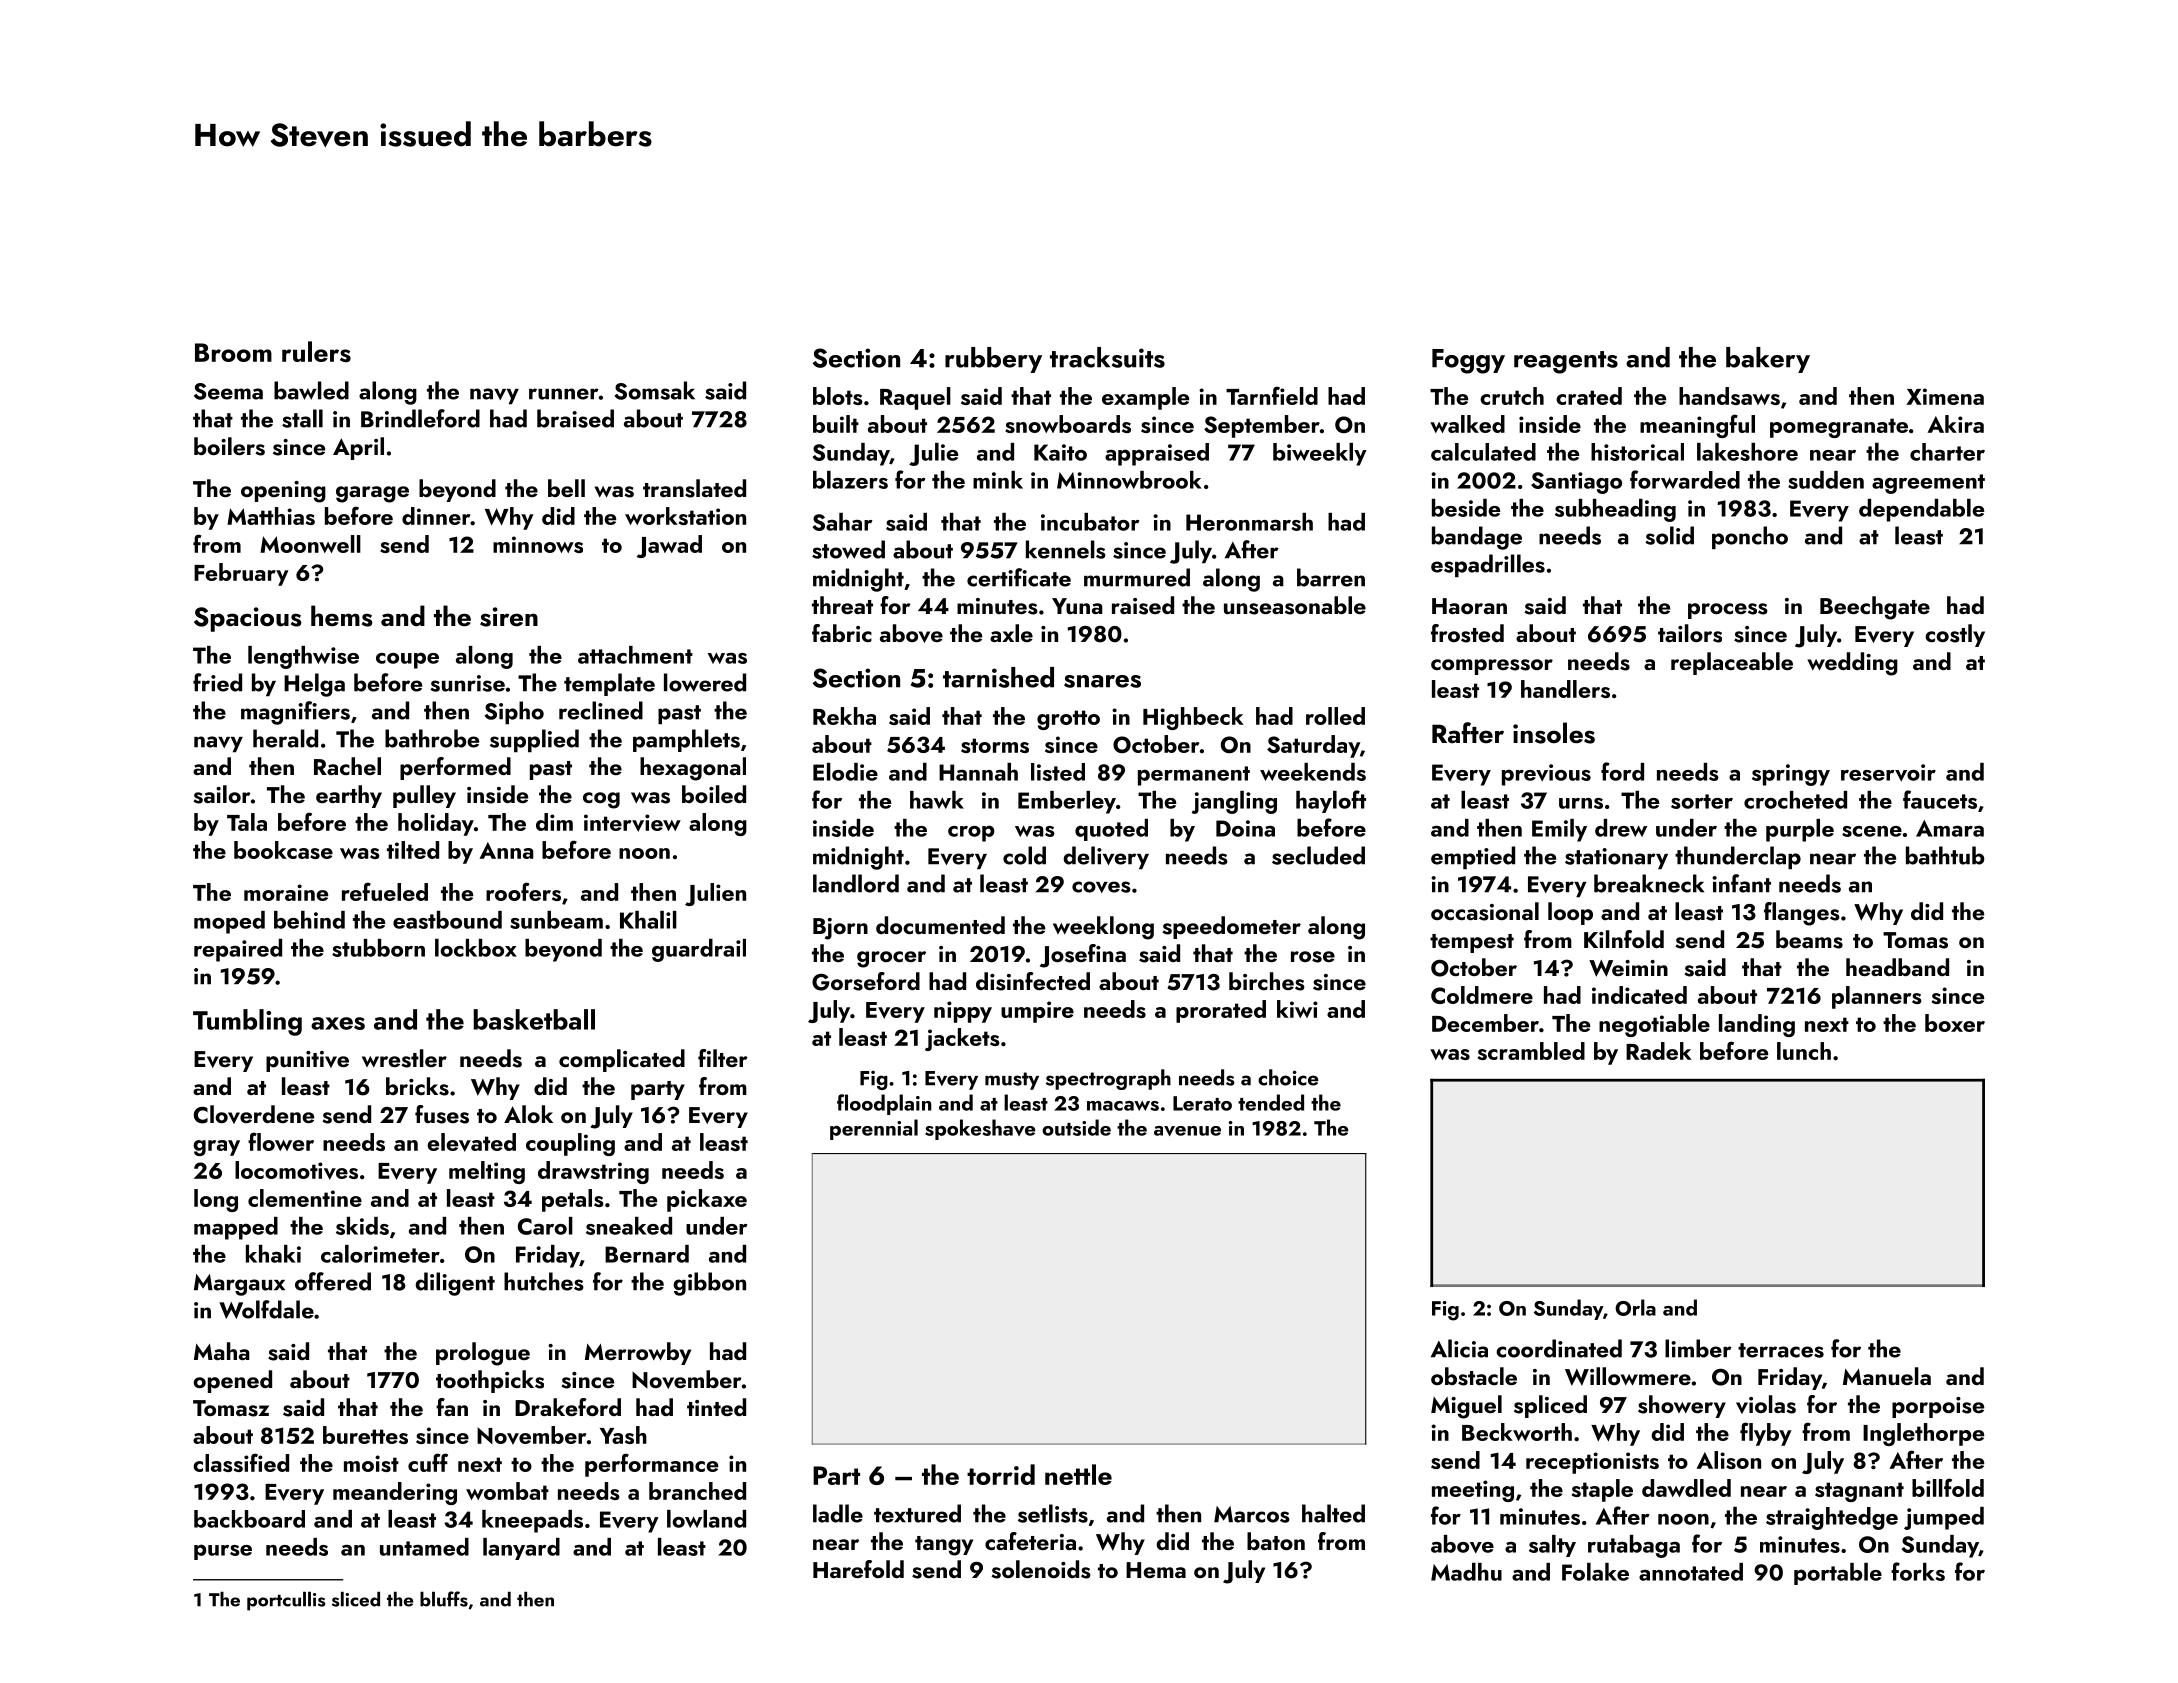 This page has height=1683, width=2178. Describe the element at coordinates (1468, 361) in the page. I see `Foggy` at that location.
